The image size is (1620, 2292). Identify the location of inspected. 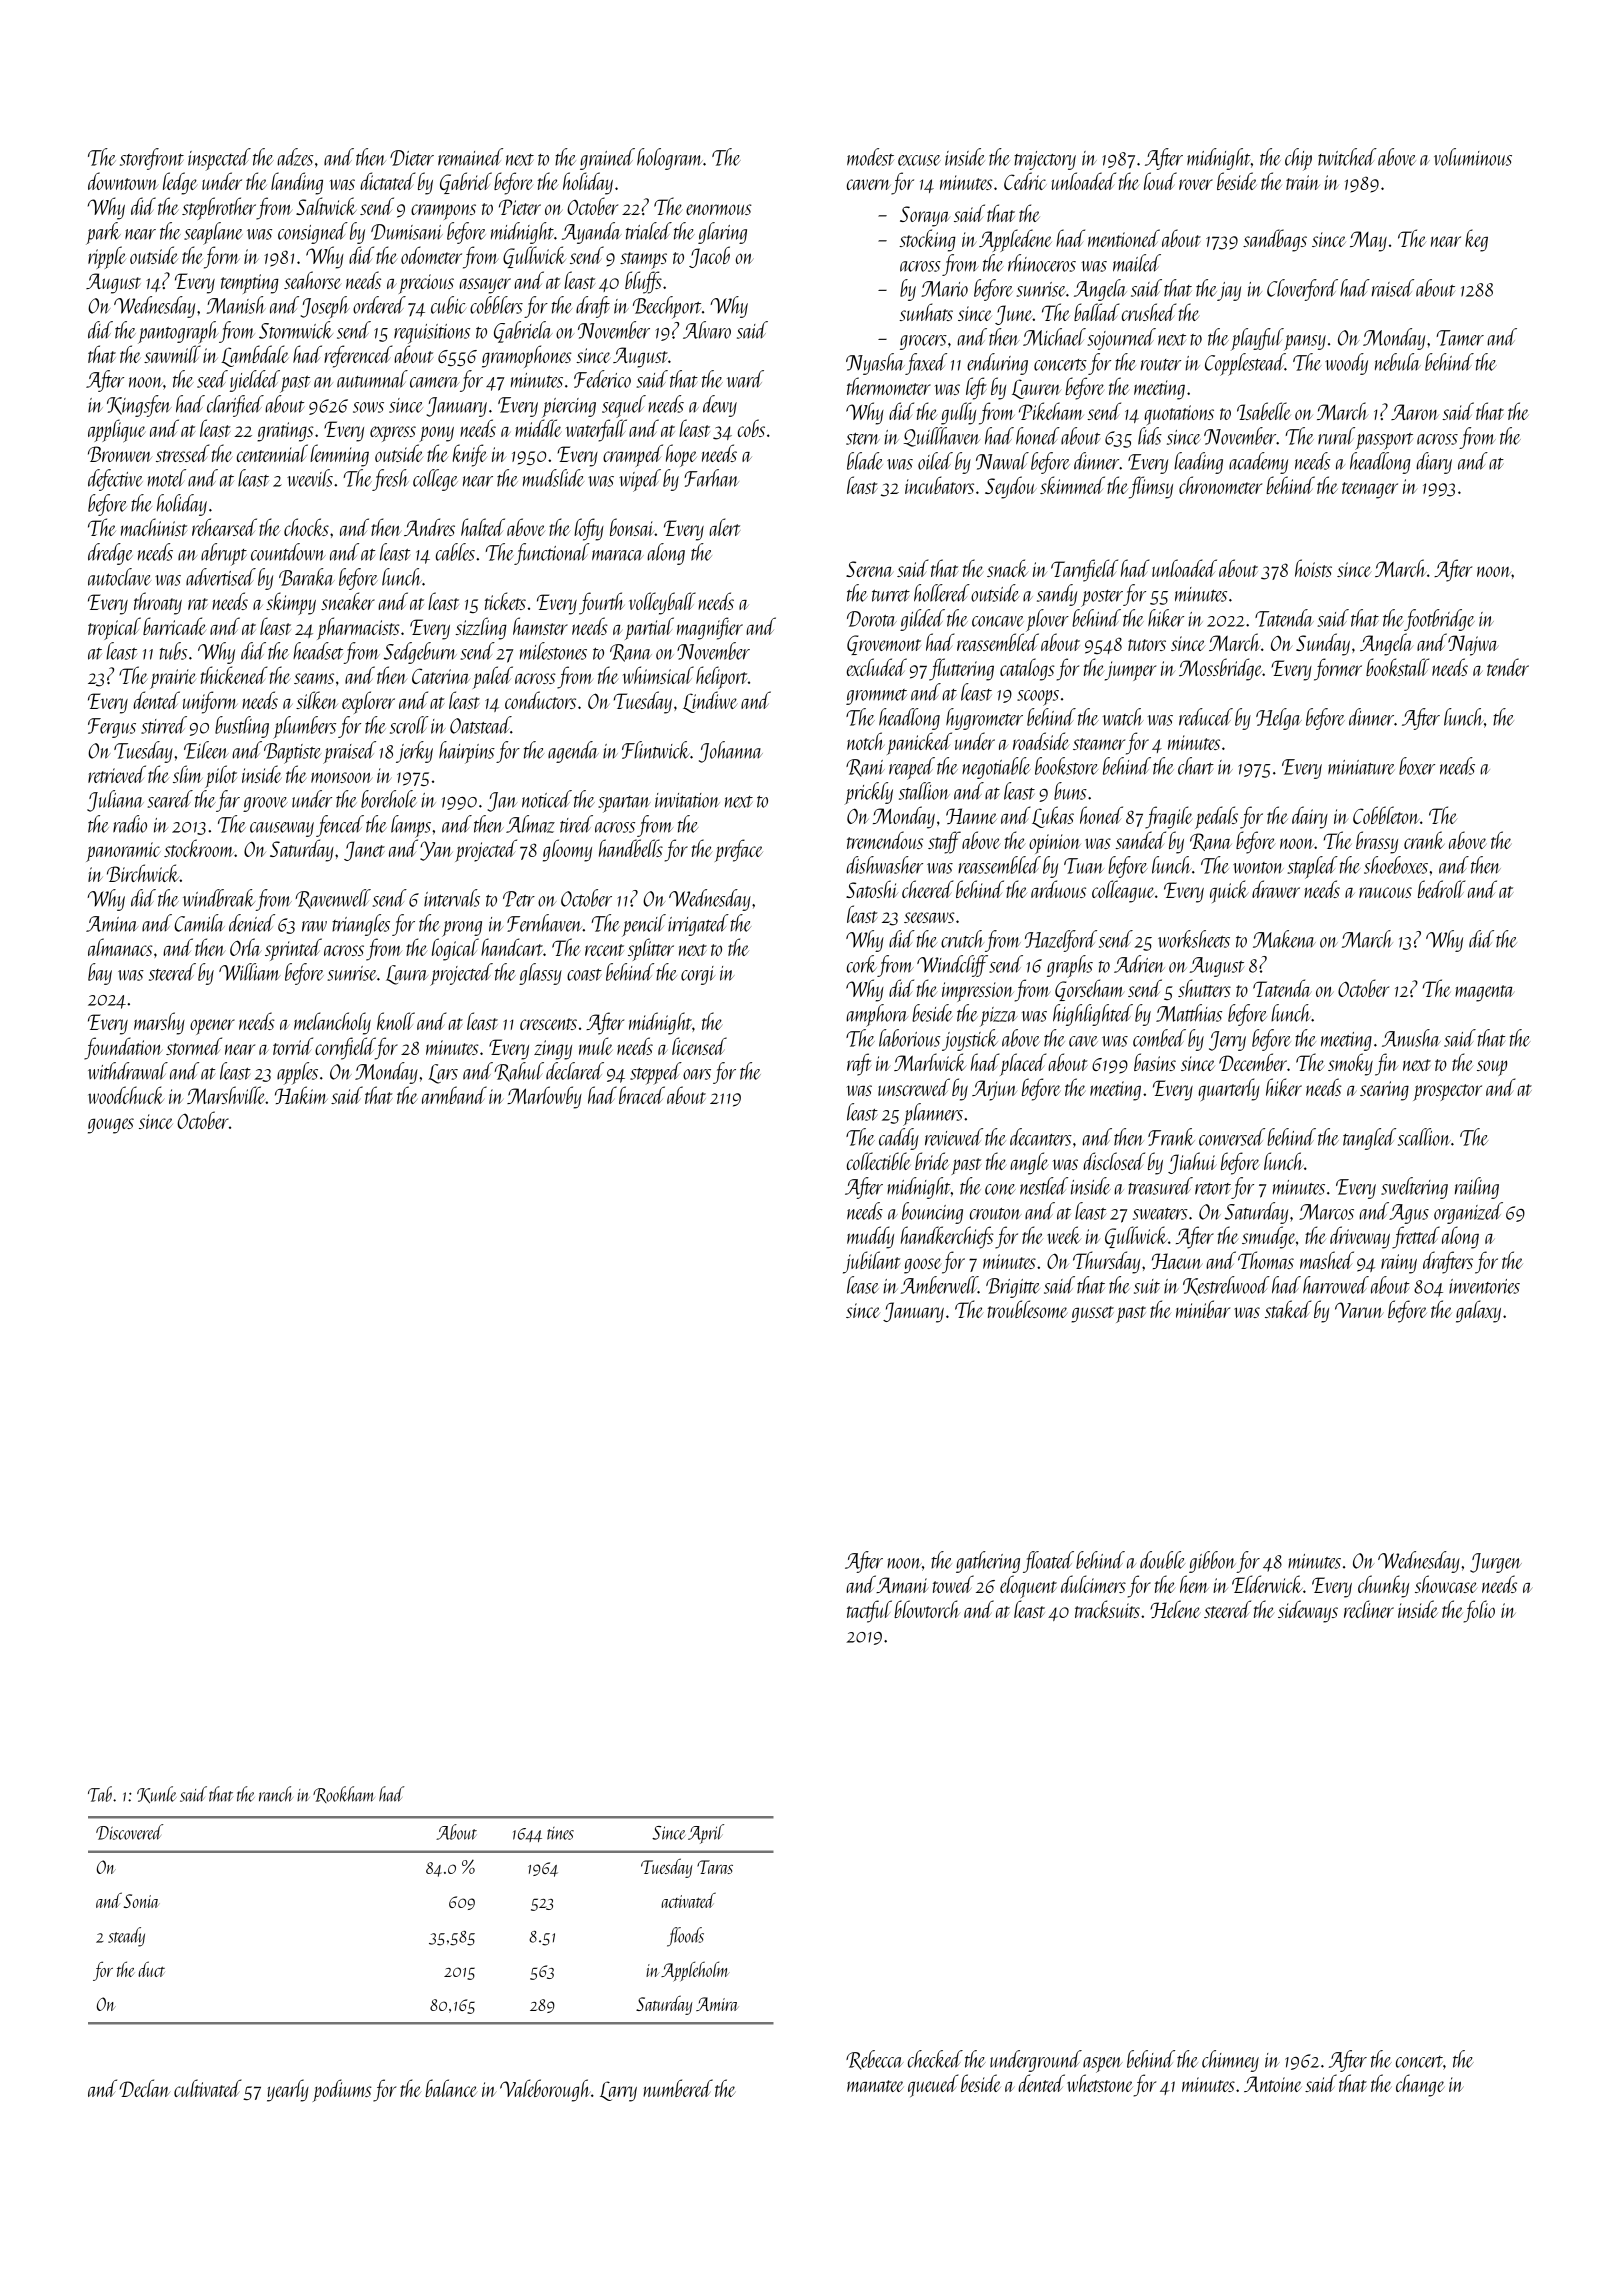
(219, 159).
